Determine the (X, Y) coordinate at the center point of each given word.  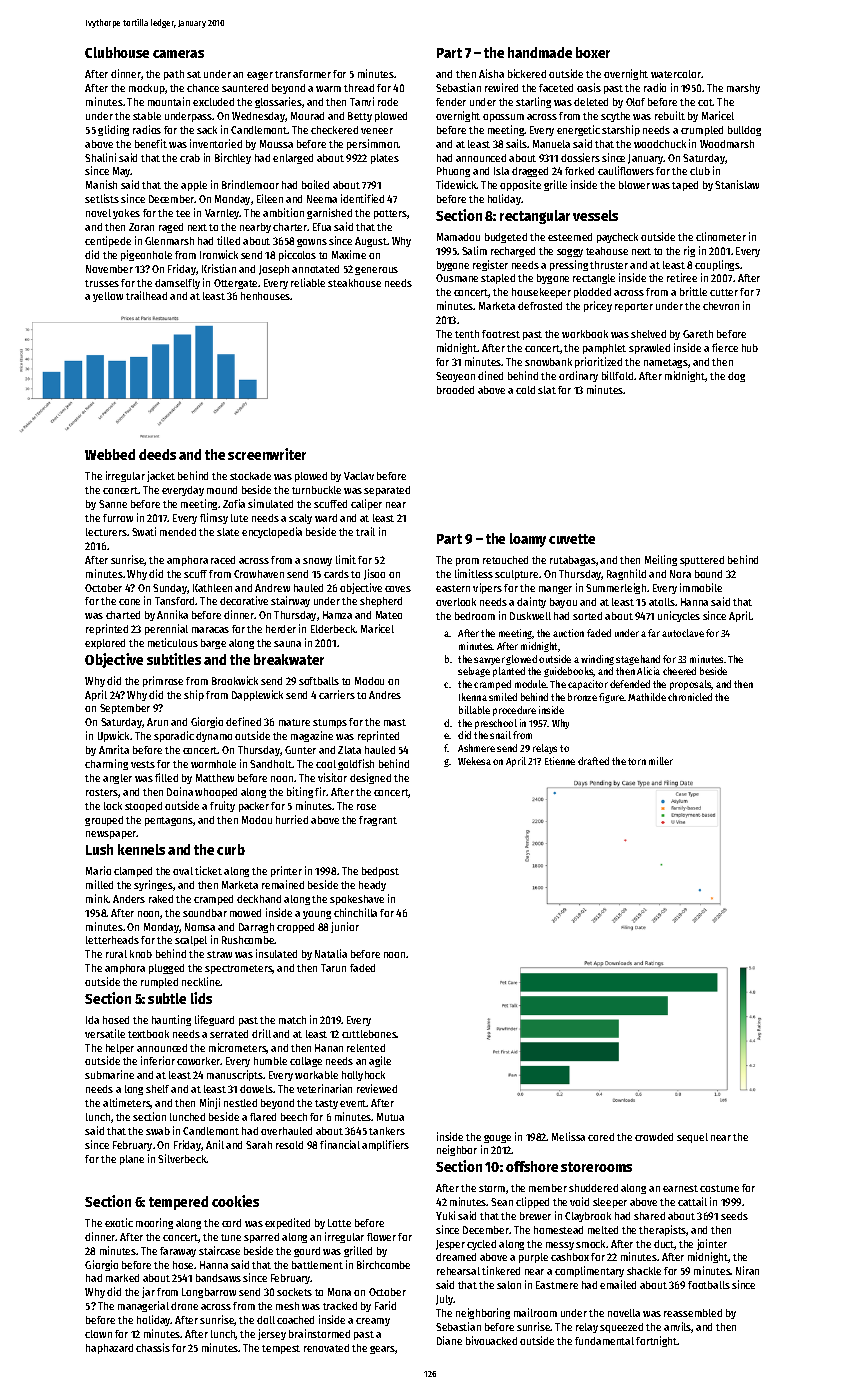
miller (661, 761)
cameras (178, 54)
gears (383, 1350)
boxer (593, 52)
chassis (153, 1347)
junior (345, 927)
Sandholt (271, 764)
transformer (303, 74)
